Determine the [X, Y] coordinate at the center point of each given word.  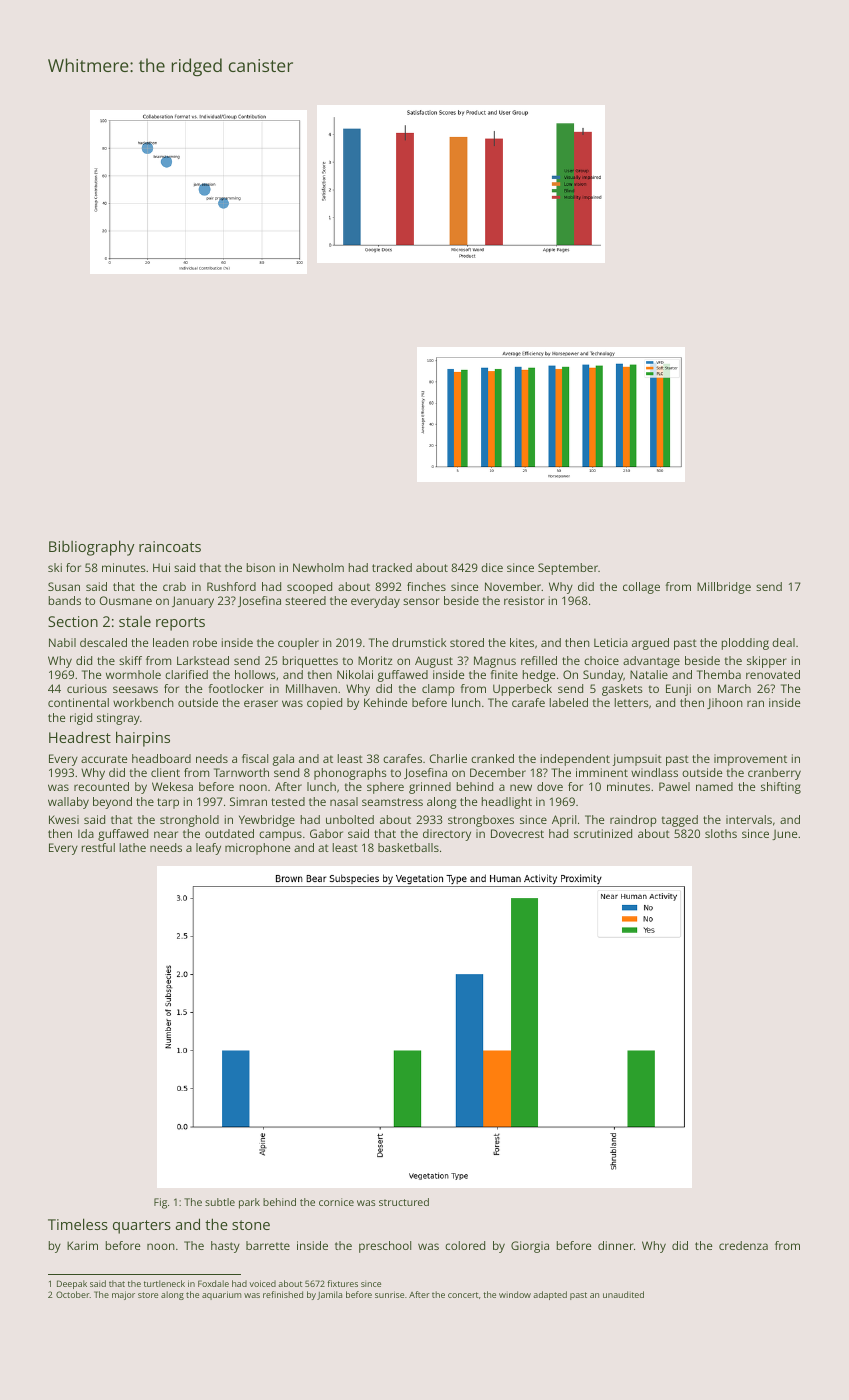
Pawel [674, 786]
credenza [743, 1245]
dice [492, 567]
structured [404, 1202]
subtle [220, 1202]
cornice [336, 1202]
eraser [261, 703]
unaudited [623, 1294]
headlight [507, 803]
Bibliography [91, 548]
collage [641, 588]
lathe [133, 847]
